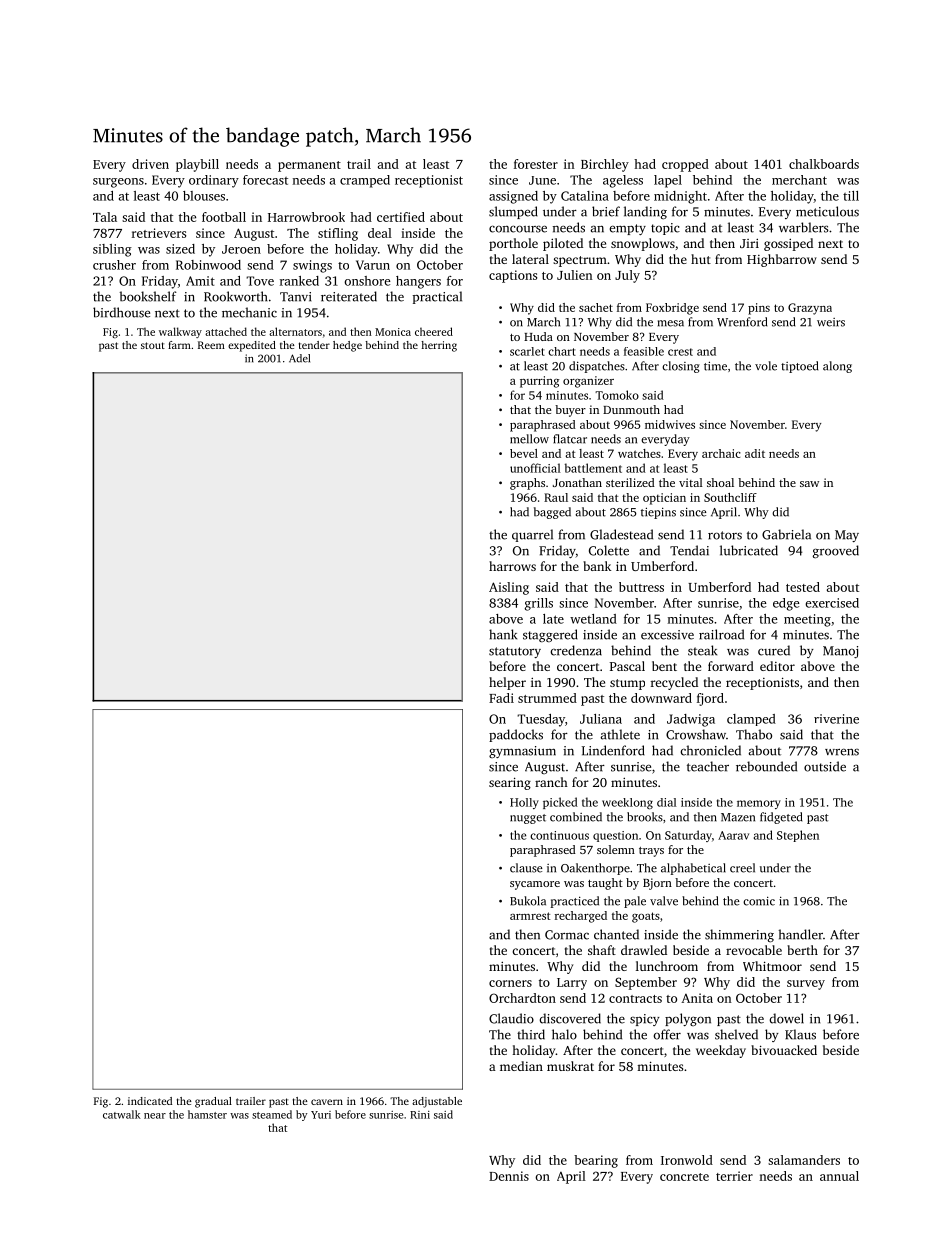  I want to click on Monica, so click(393, 332).
